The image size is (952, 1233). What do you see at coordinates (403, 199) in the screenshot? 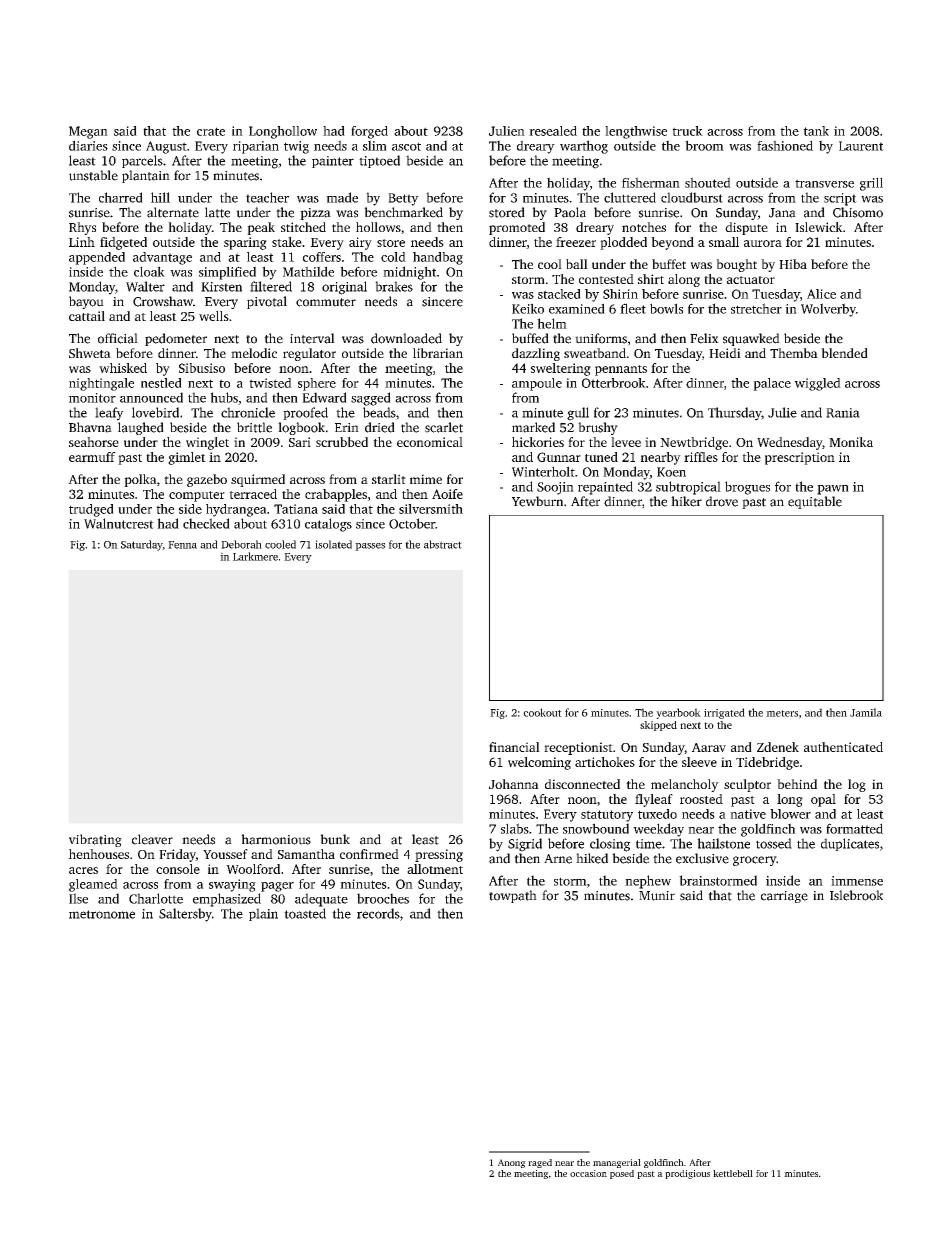
I see `Betty` at bounding box center [403, 199].
